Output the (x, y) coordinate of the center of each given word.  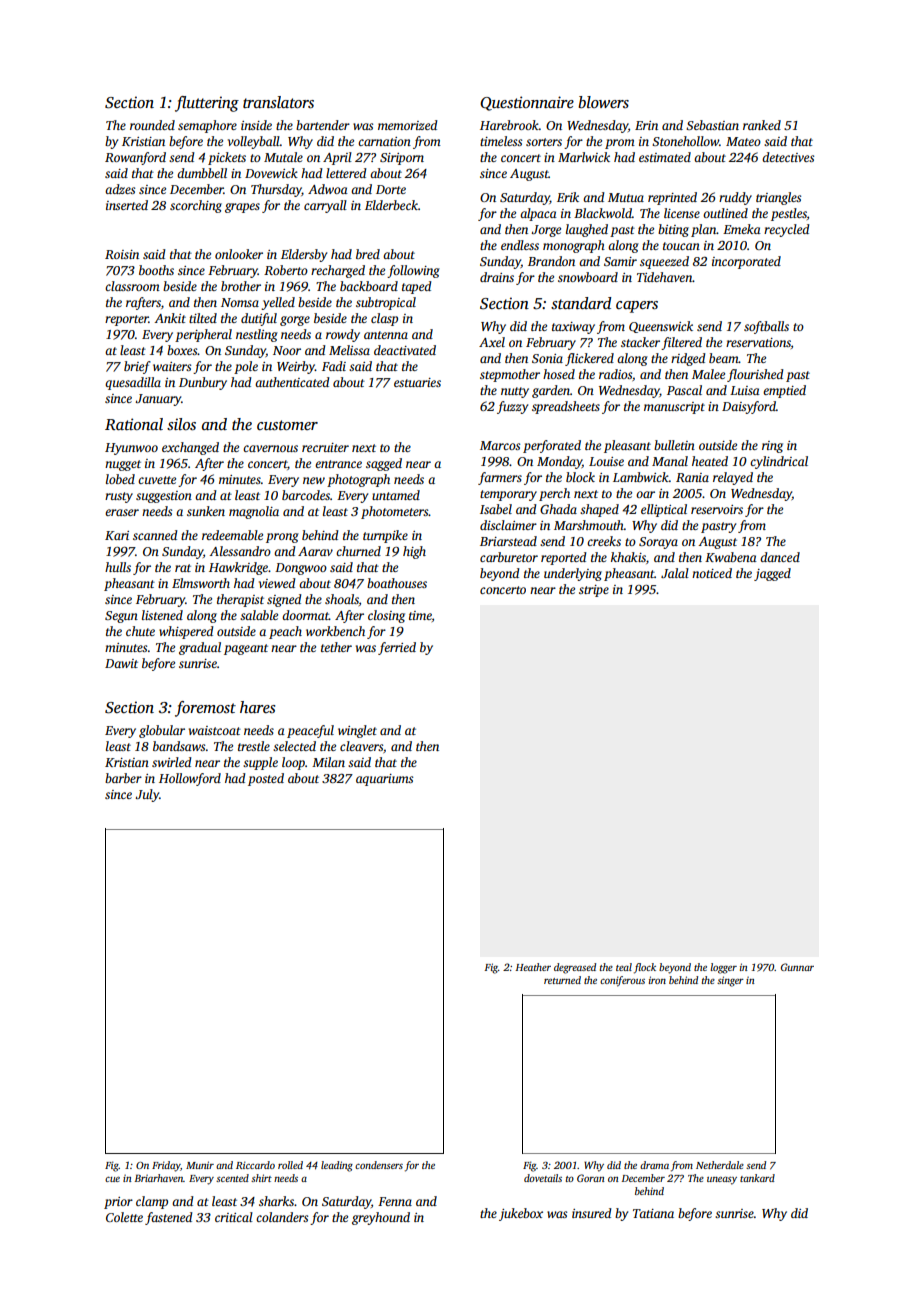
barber (123, 778)
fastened (169, 1218)
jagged (772, 574)
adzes (120, 189)
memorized (408, 125)
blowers (603, 102)
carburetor (509, 557)
